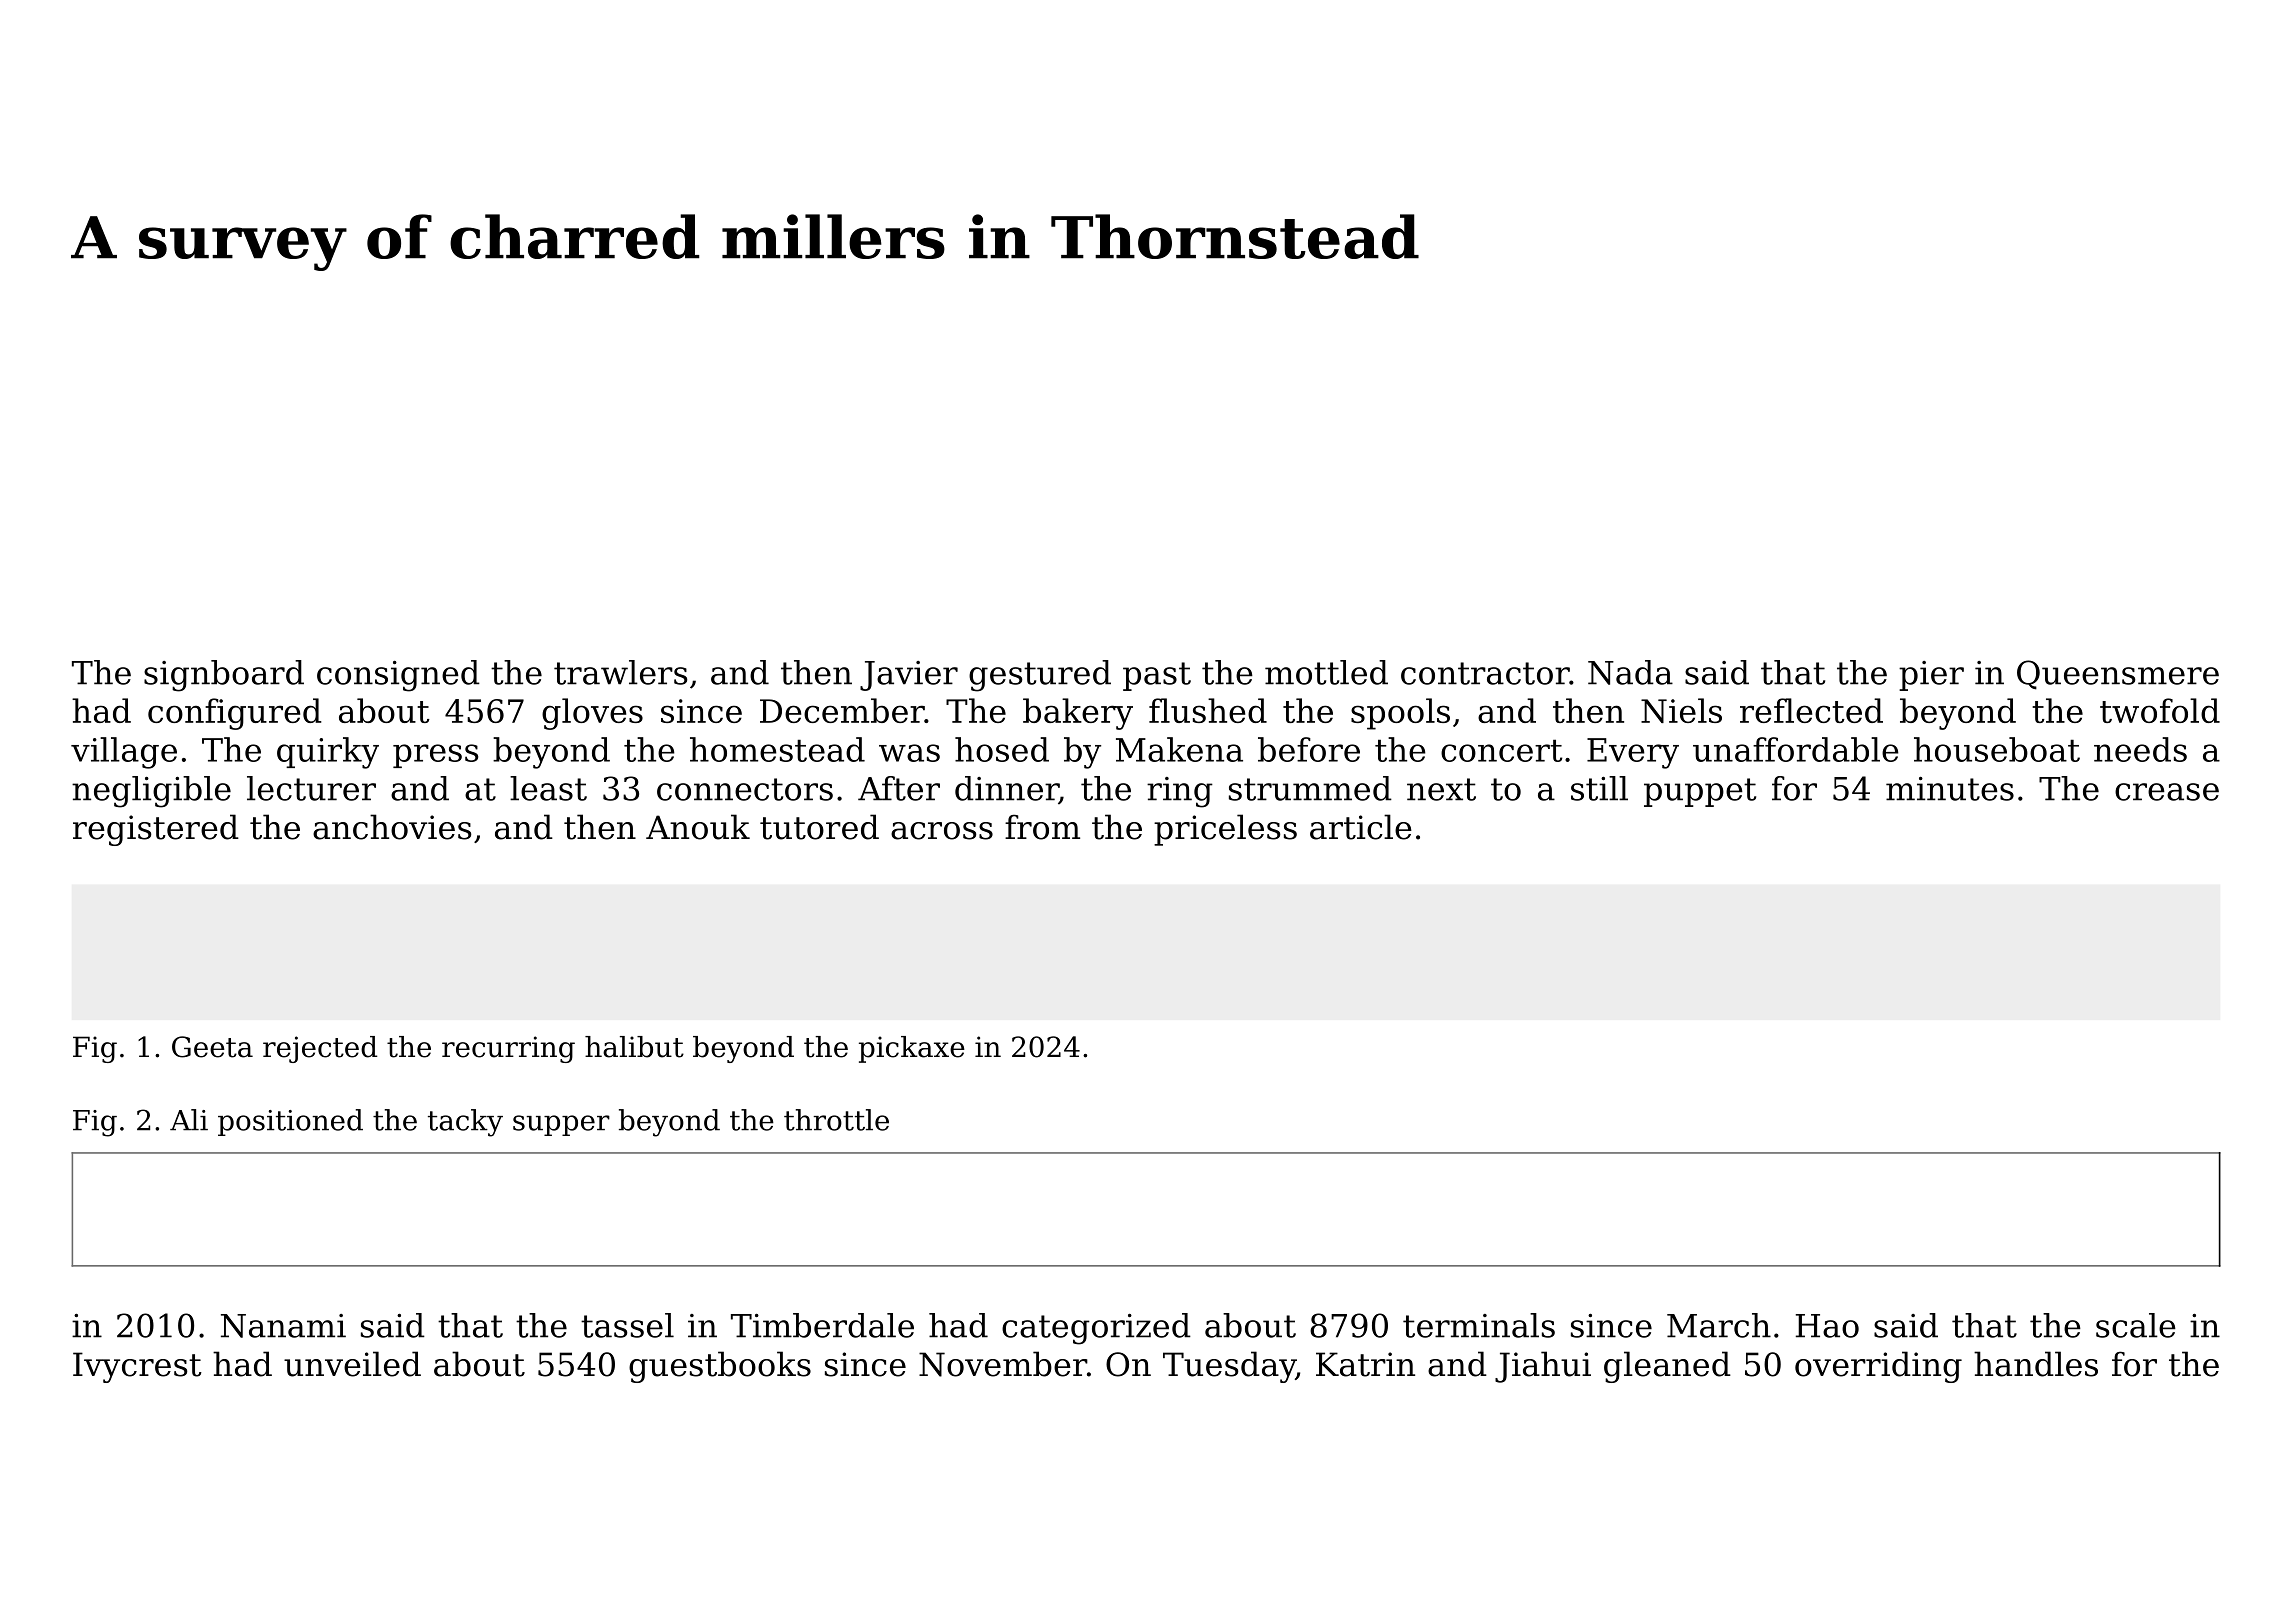 This screenshot has height=1620, width=2292. What do you see at coordinates (283, 1326) in the screenshot?
I see `Nanami` at bounding box center [283, 1326].
